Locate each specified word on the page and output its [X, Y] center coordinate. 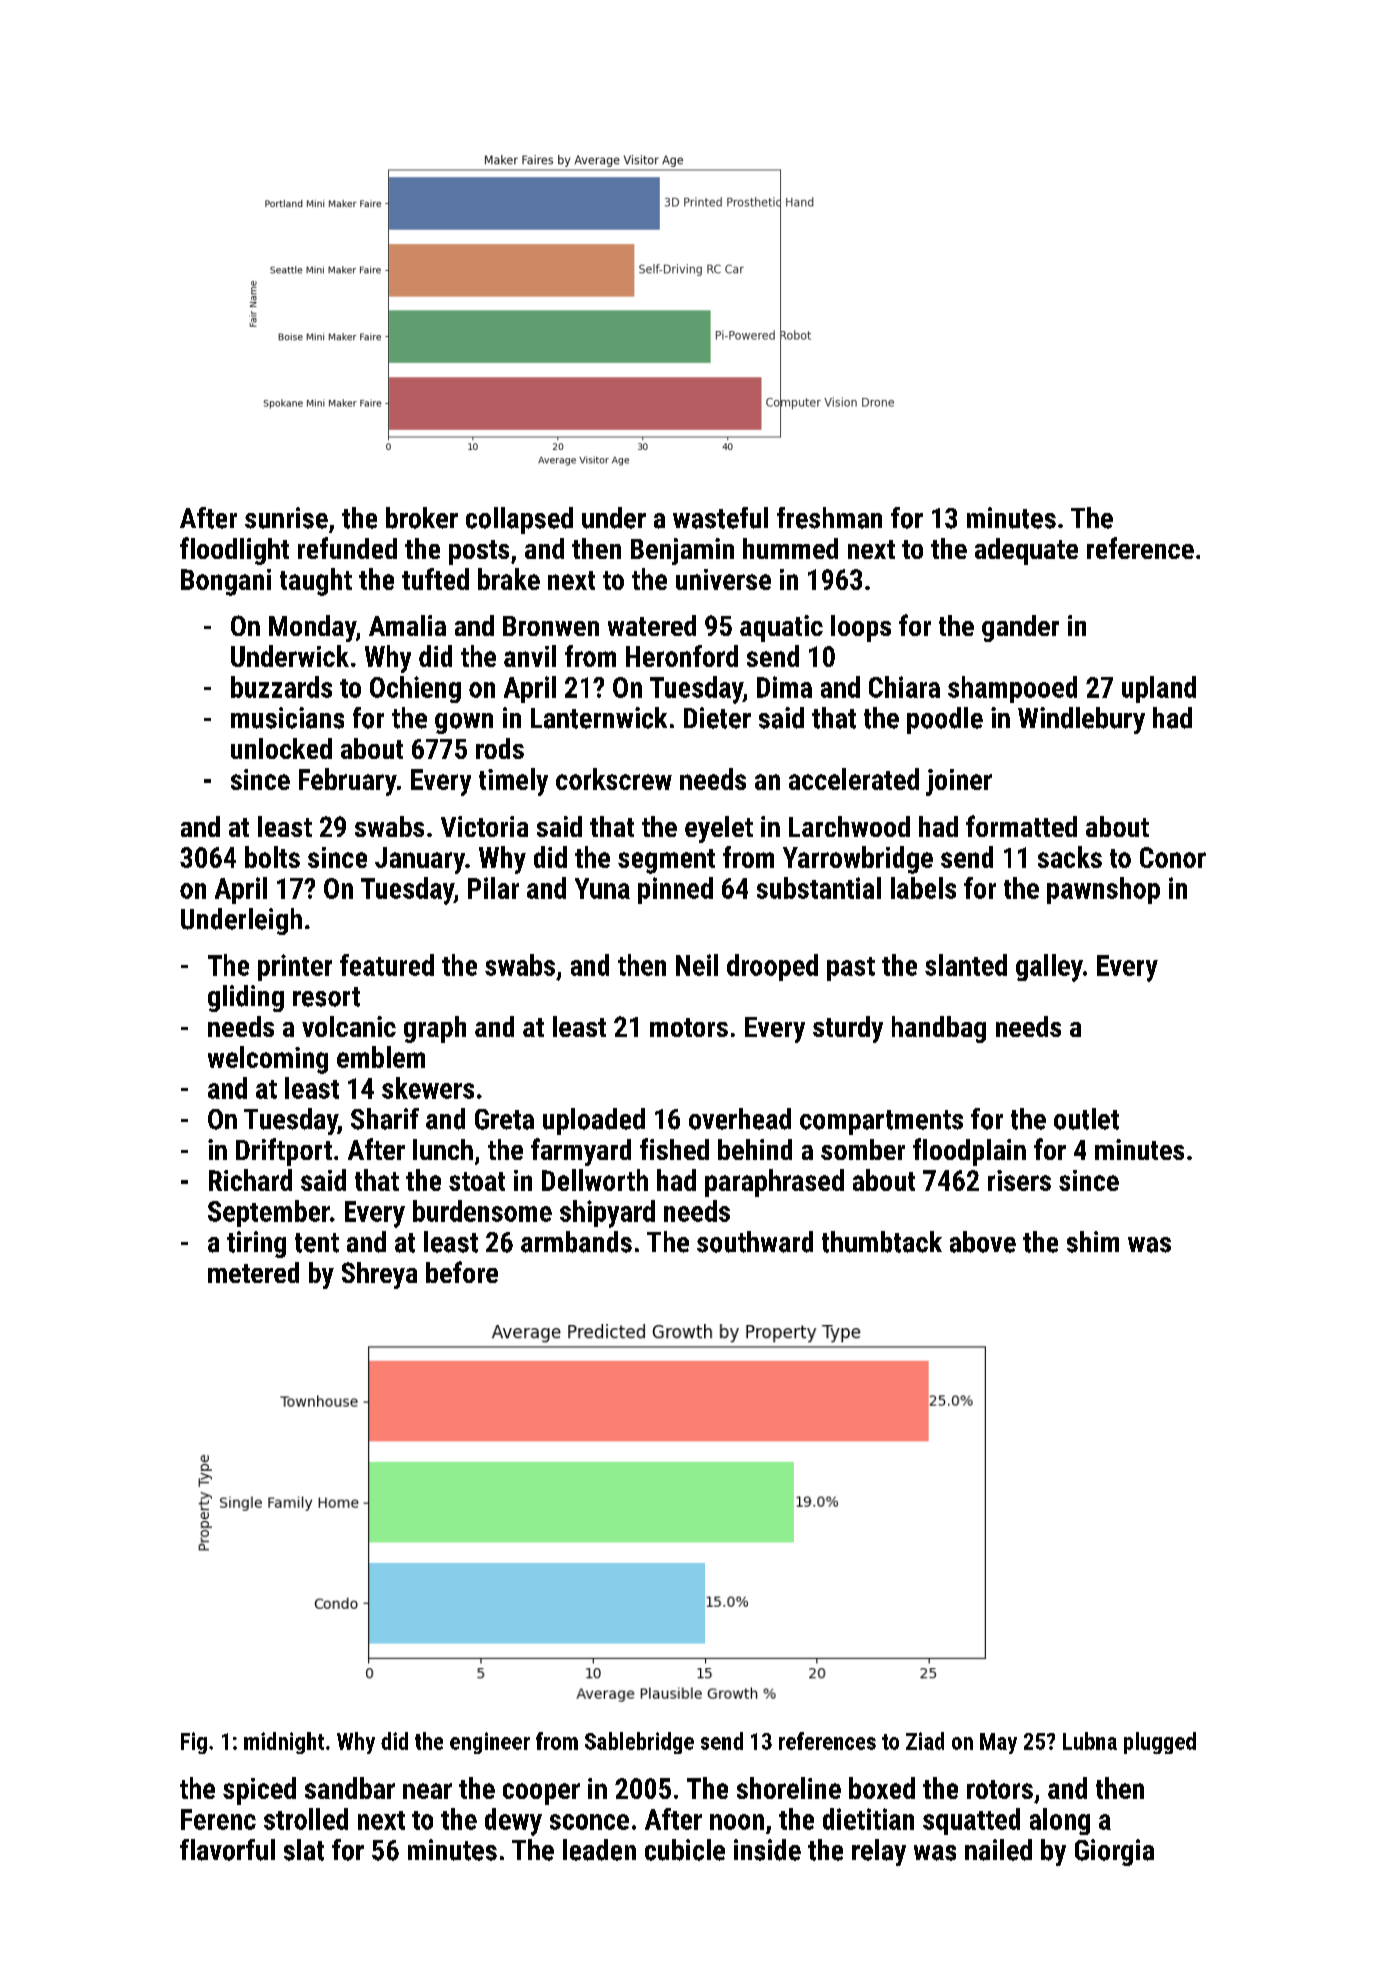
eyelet [719, 829]
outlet [1086, 1119]
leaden [599, 1850]
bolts [272, 857]
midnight [284, 1743]
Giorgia [1114, 1852]
